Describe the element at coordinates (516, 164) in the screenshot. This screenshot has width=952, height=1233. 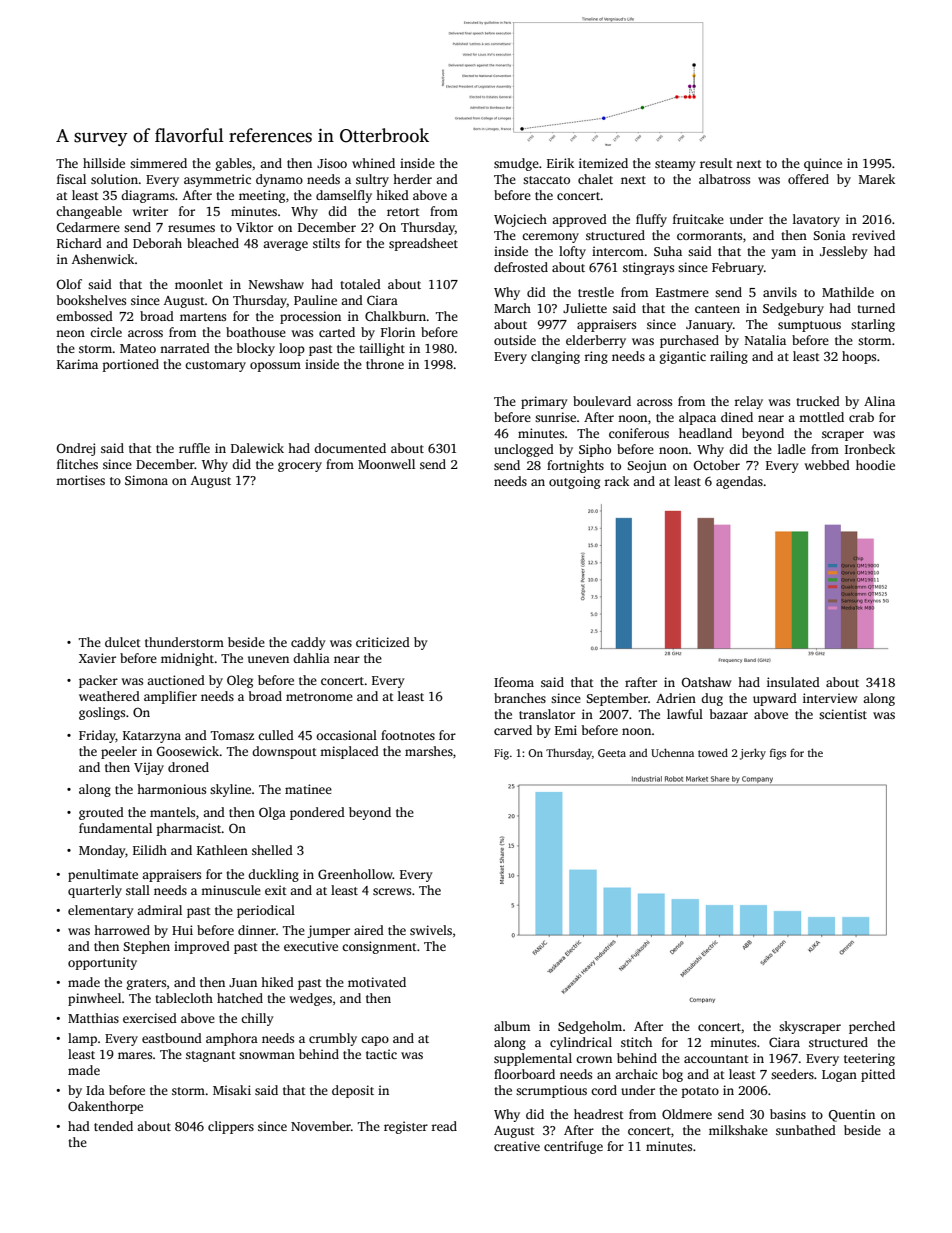
I see `smudge` at that location.
